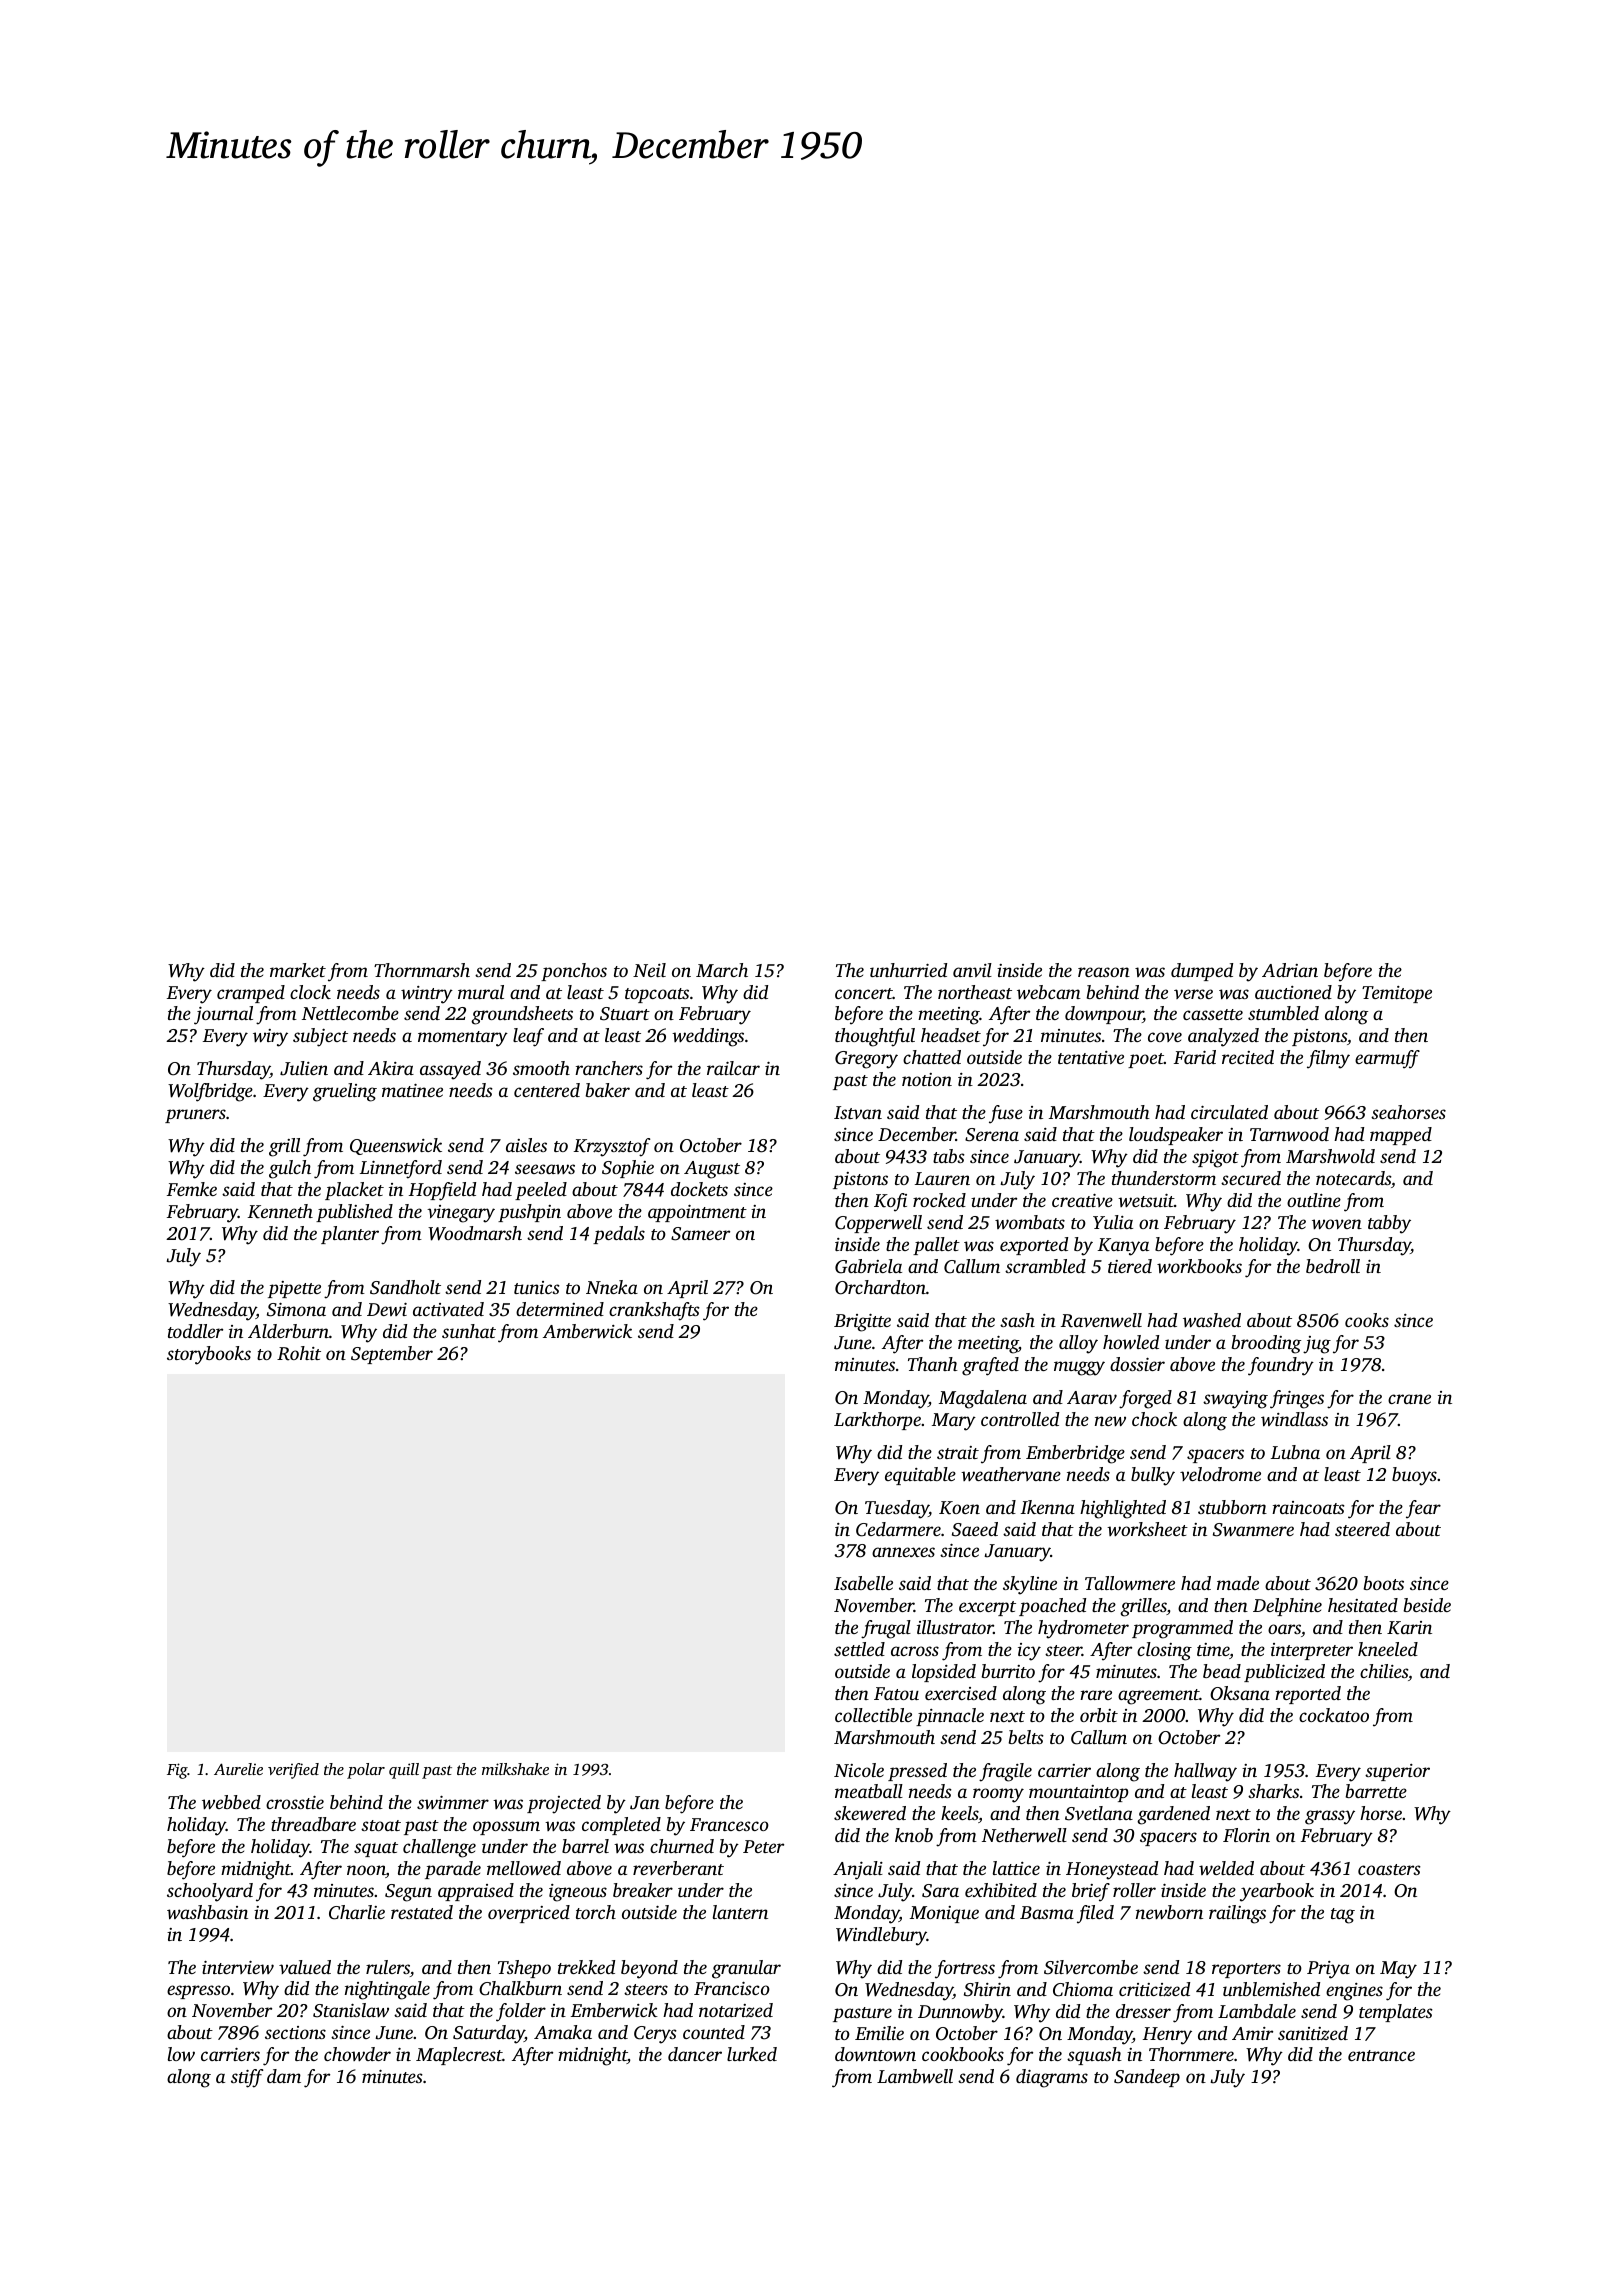 This screenshot has width=1620, height=2292. What do you see at coordinates (1290, 970) in the screenshot?
I see `Adrian` at bounding box center [1290, 970].
